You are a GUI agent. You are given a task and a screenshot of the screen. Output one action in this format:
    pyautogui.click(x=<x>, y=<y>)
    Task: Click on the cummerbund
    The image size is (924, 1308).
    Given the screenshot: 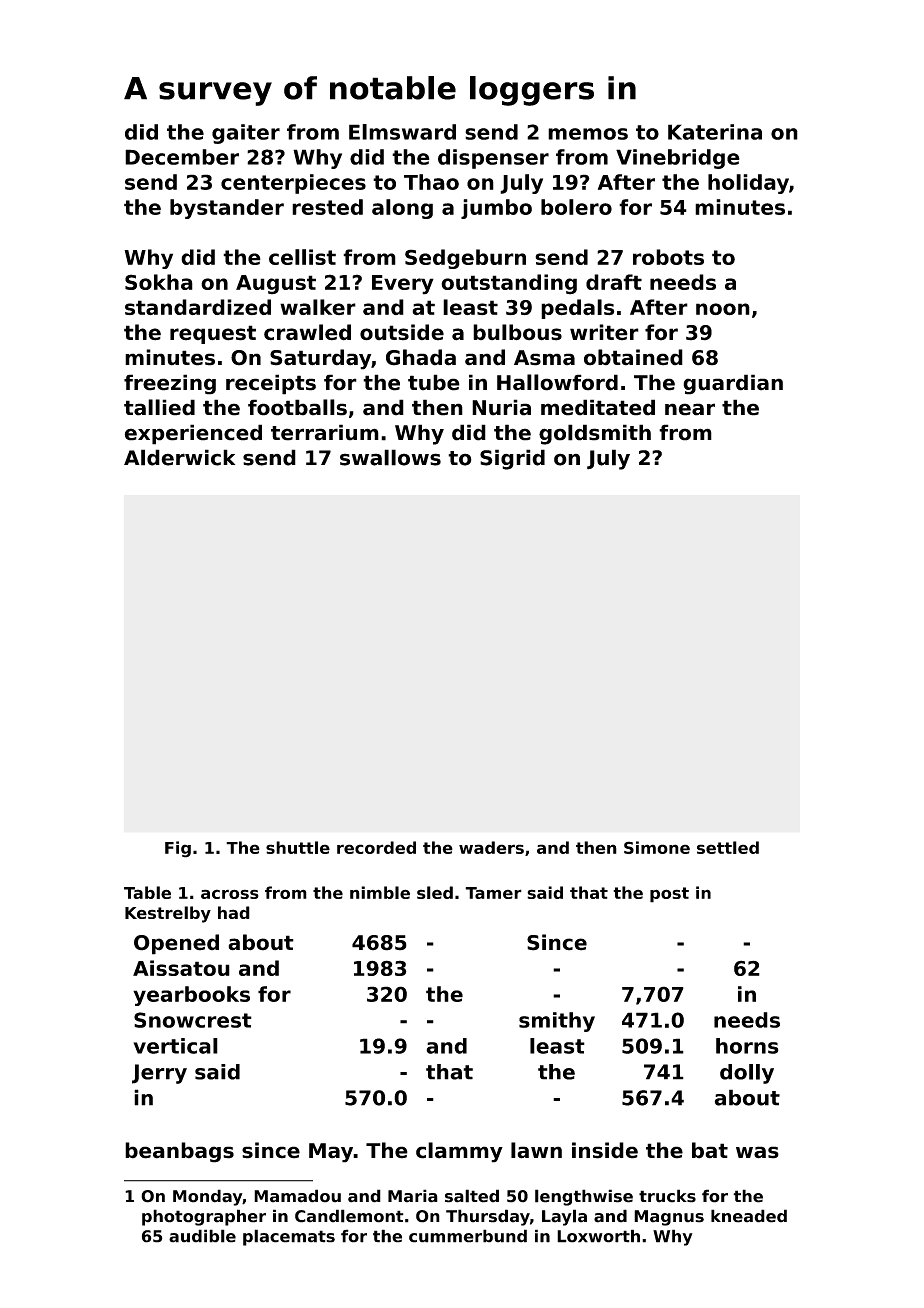 What is the action you would take?
    pyautogui.click(x=468, y=1236)
